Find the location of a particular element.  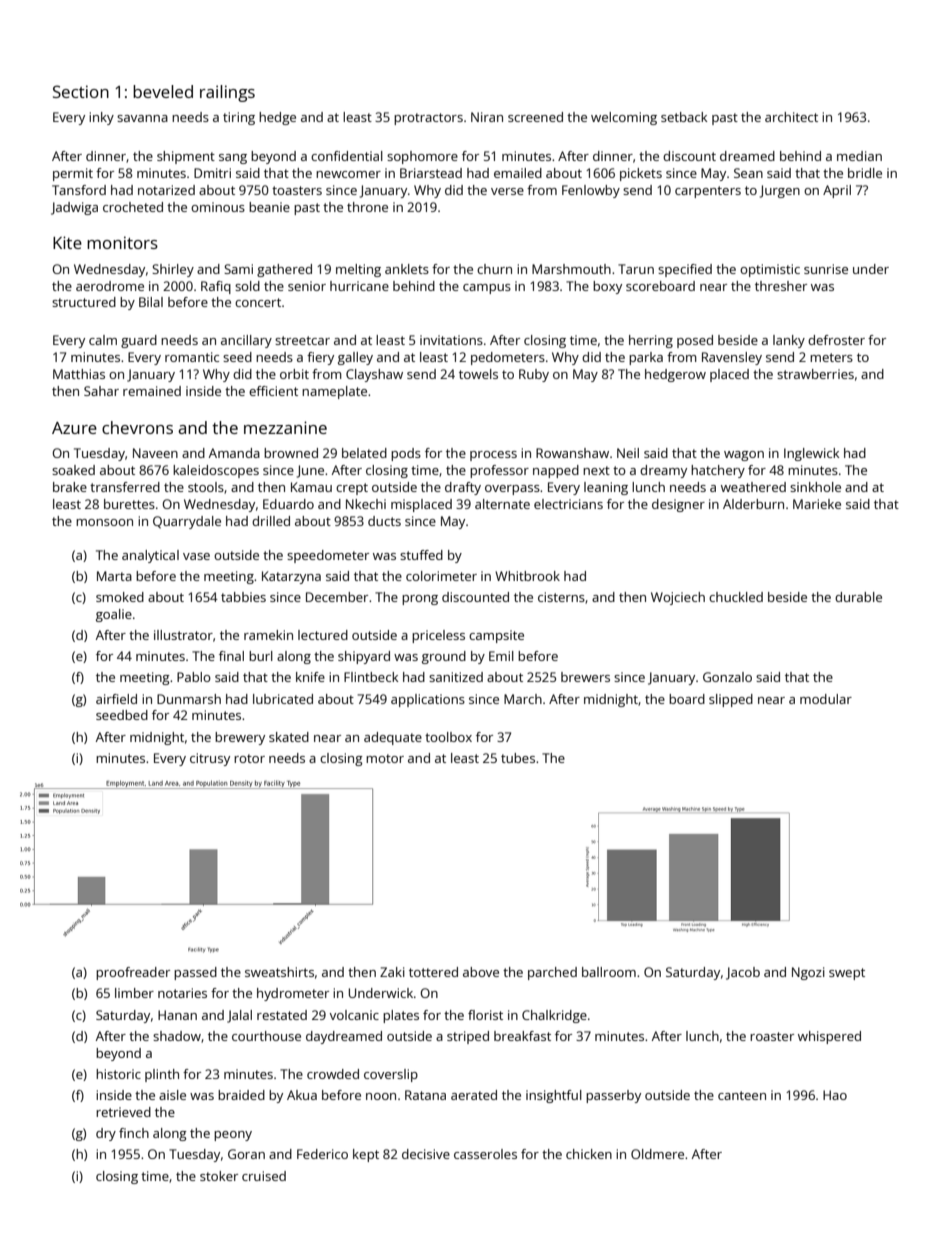

permit is located at coordinates (73, 174).
